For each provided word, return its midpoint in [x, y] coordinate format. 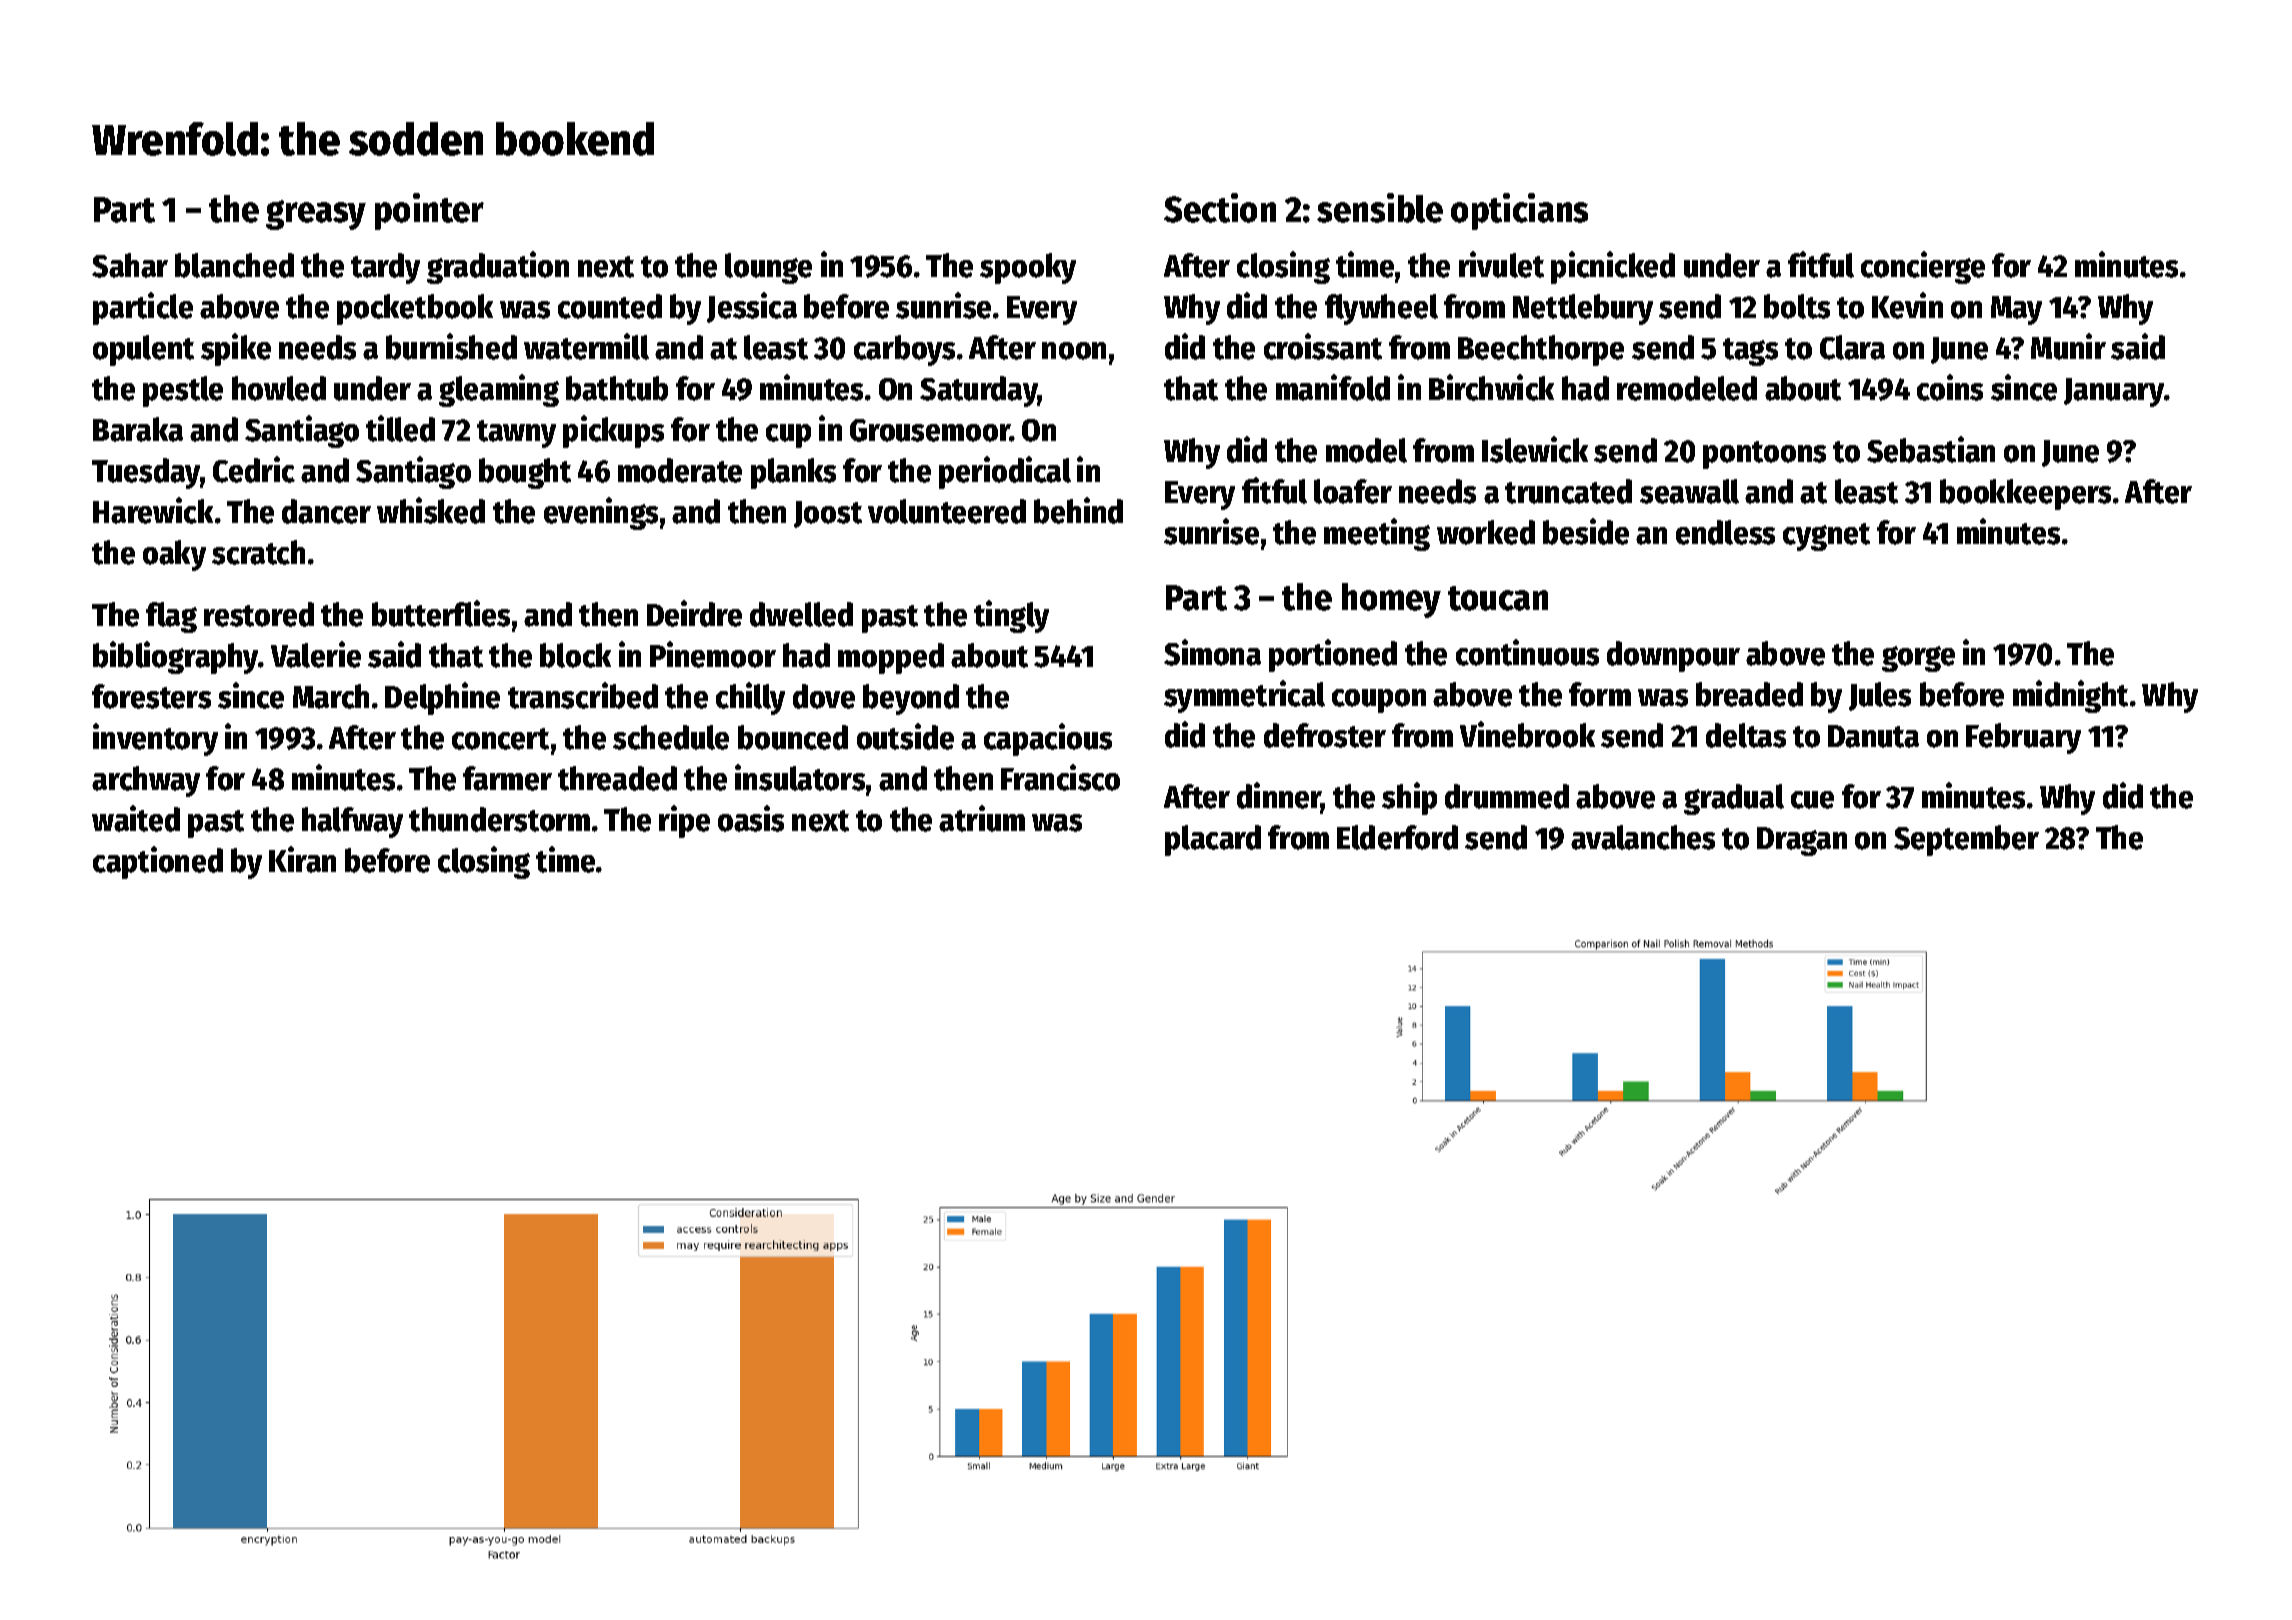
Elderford [1397, 837]
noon [1074, 351]
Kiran [302, 859]
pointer [429, 211]
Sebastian [1931, 449]
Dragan [1802, 841]
